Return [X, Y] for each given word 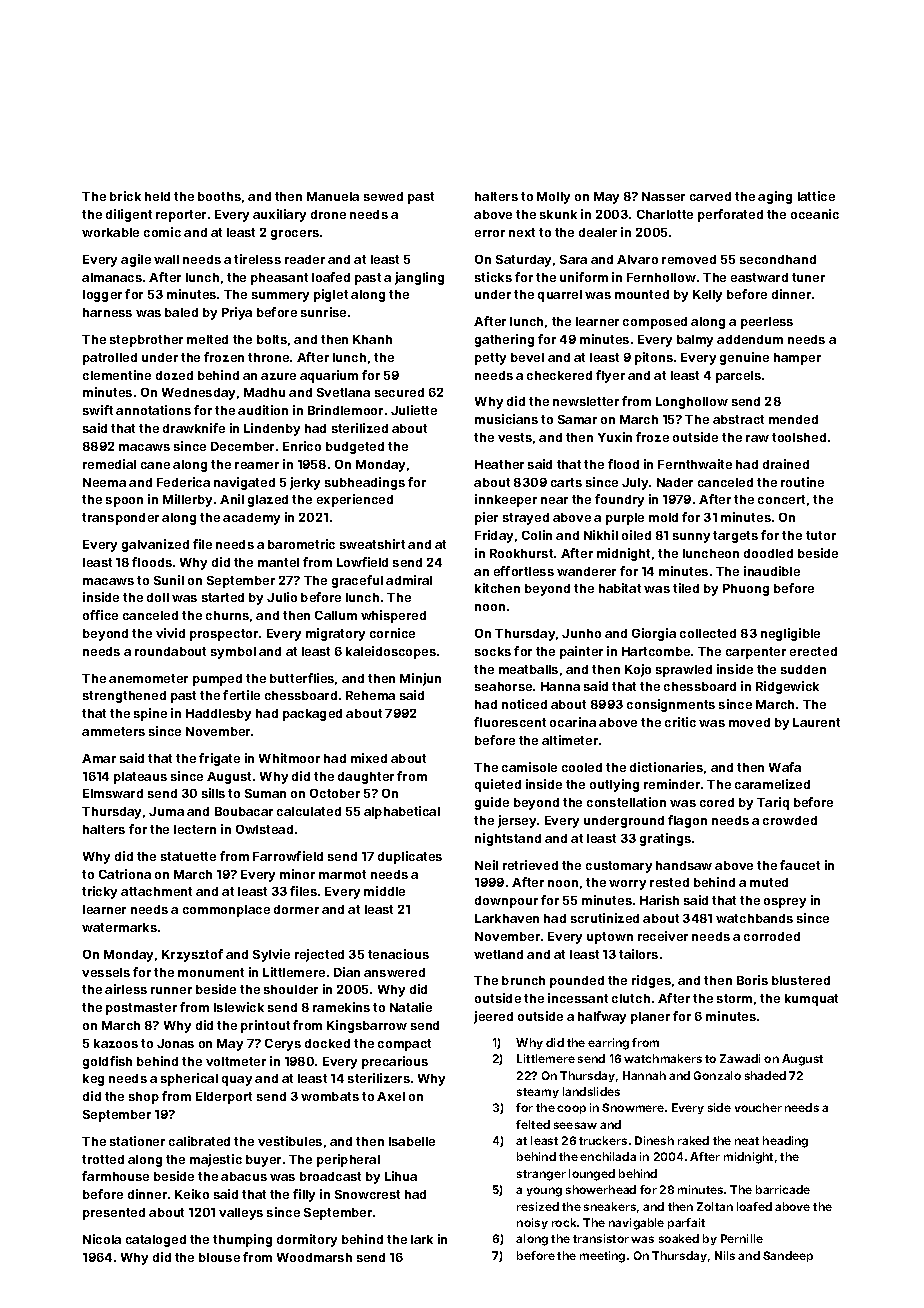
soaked [679, 1238]
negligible [790, 634]
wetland [498, 954]
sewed [383, 196]
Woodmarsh [314, 1257]
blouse [219, 1257]
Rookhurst [521, 553]
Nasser [663, 196]
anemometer [148, 678]
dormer [296, 909]
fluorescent [510, 722]
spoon [124, 502]
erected [813, 651]
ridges [651, 981]
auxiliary [279, 215]
